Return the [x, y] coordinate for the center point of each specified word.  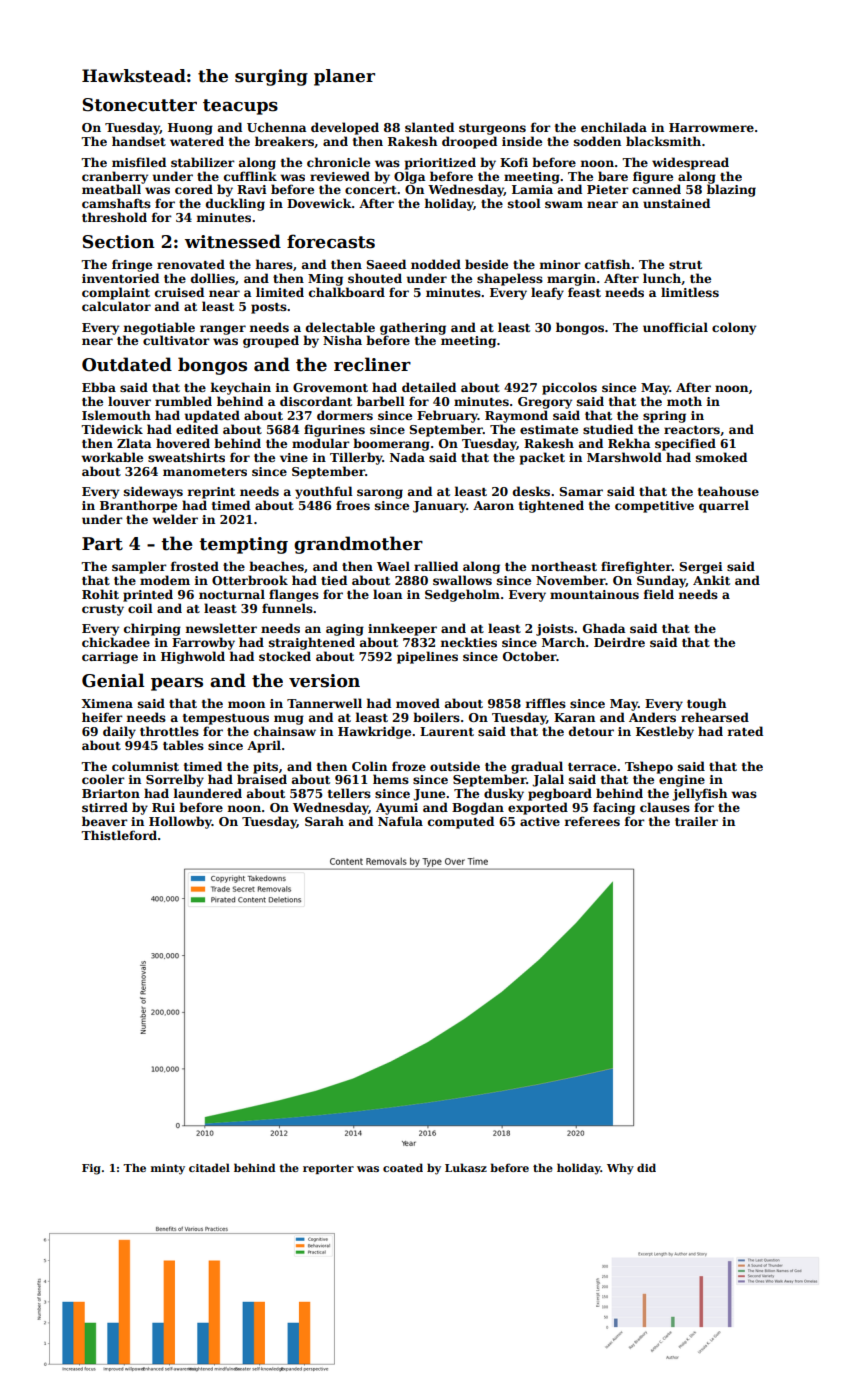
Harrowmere [711, 127]
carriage [110, 658]
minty [168, 1169]
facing [614, 808]
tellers [349, 793]
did [646, 1167]
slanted [429, 127]
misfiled [139, 162]
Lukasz [466, 1167]
